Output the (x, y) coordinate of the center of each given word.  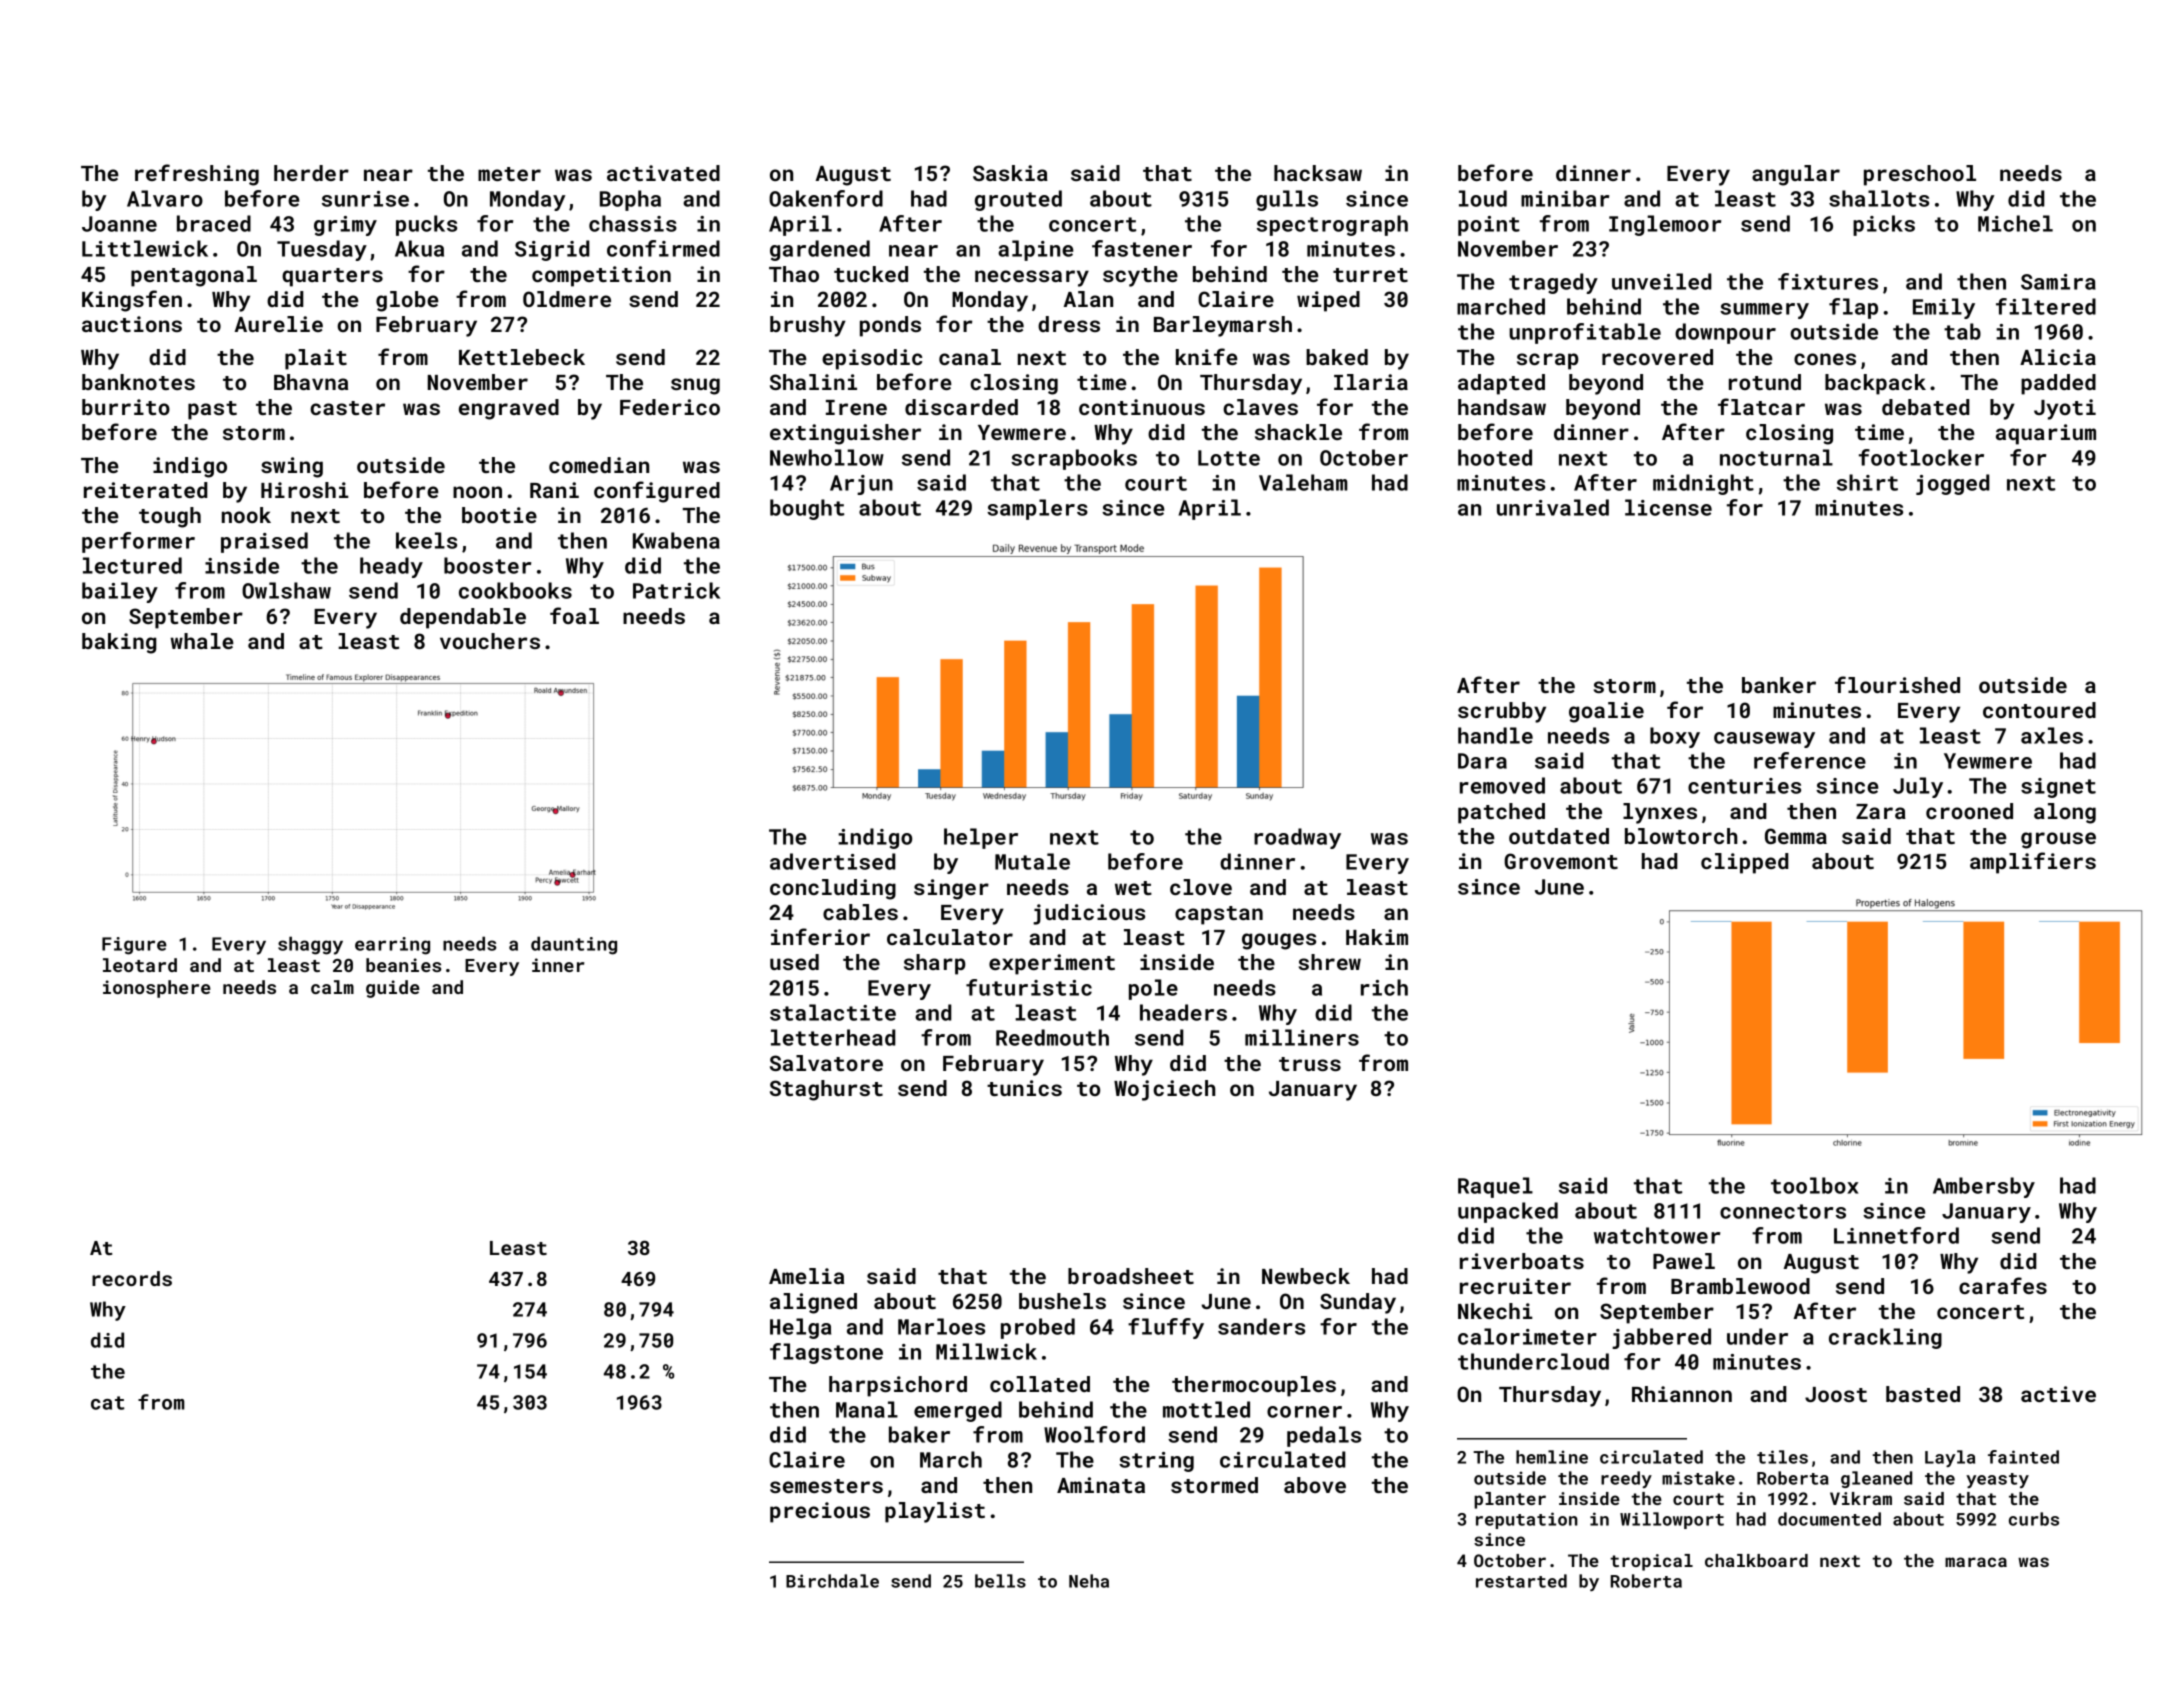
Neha (1089, 1581)
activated (663, 173)
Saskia (1010, 173)
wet (1133, 888)
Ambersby (1984, 1187)
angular (1796, 175)
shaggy (310, 945)
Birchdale (832, 1581)
